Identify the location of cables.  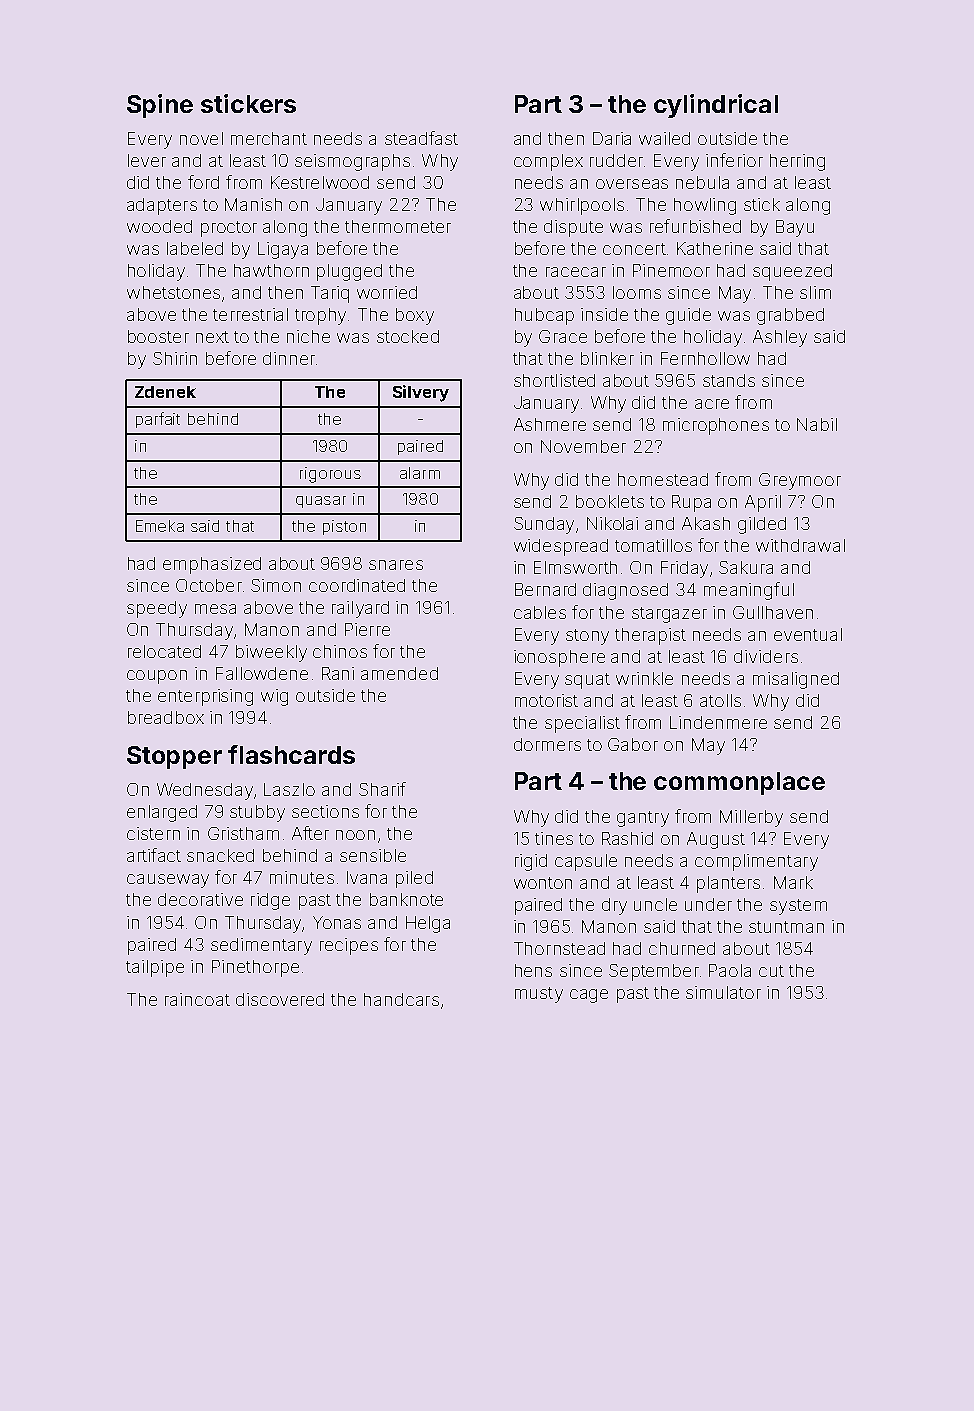
(540, 612).
